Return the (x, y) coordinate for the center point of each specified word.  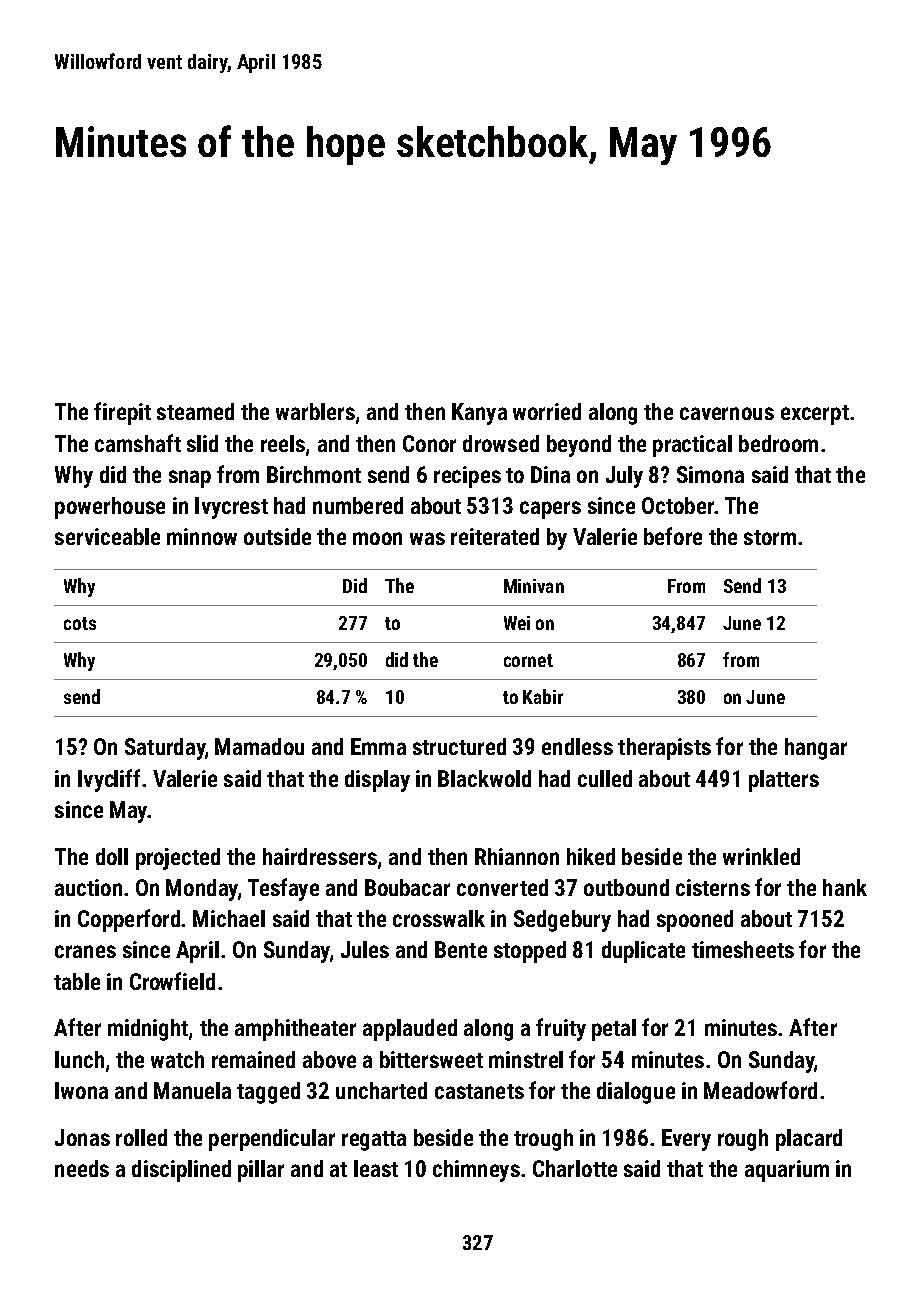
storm (770, 537)
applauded (410, 1030)
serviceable (107, 536)
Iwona (81, 1090)
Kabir (543, 696)
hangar (816, 749)
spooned (695, 921)
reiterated (495, 536)
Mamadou (259, 746)
